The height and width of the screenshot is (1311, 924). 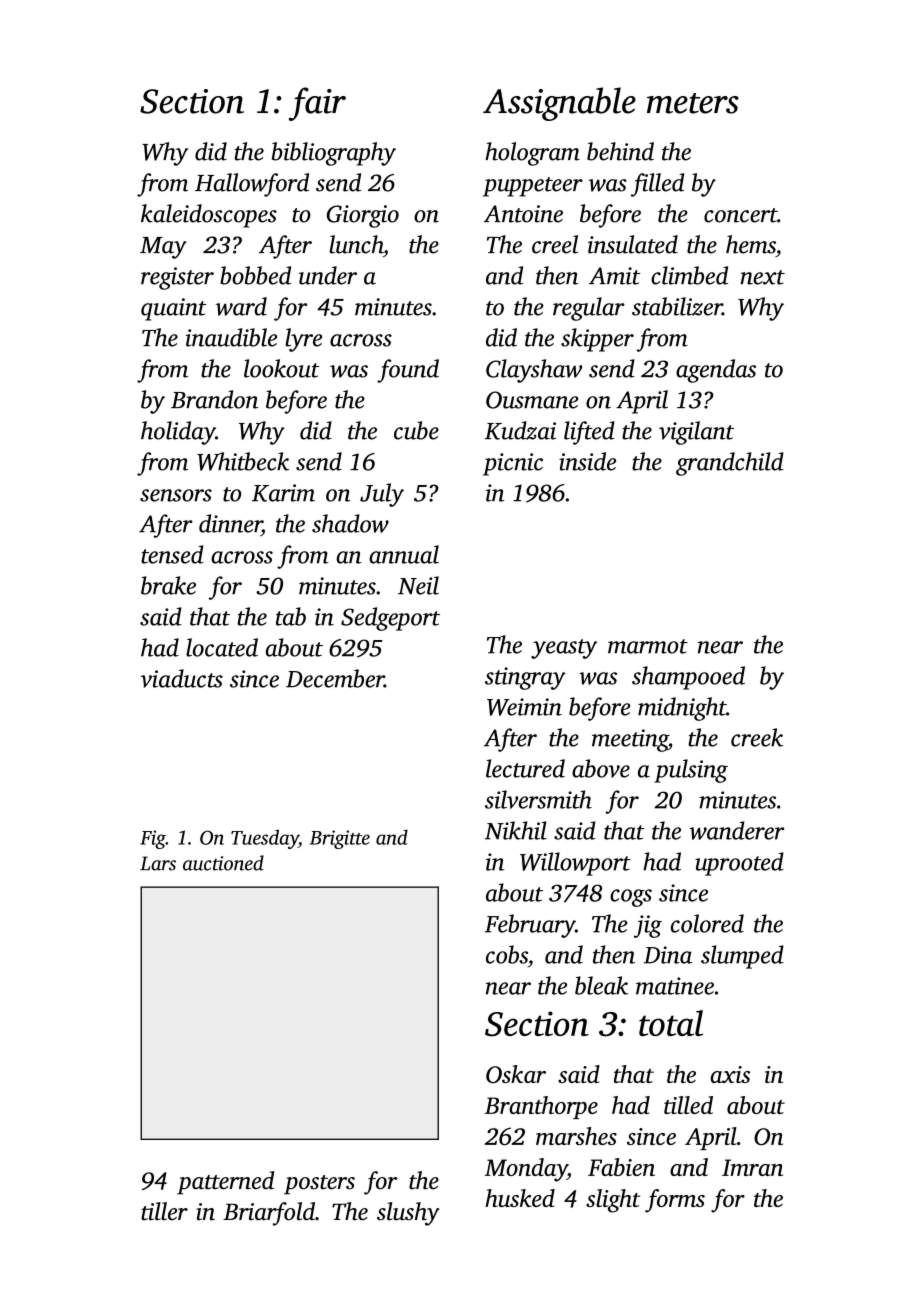 I want to click on uprooted, so click(x=739, y=864).
